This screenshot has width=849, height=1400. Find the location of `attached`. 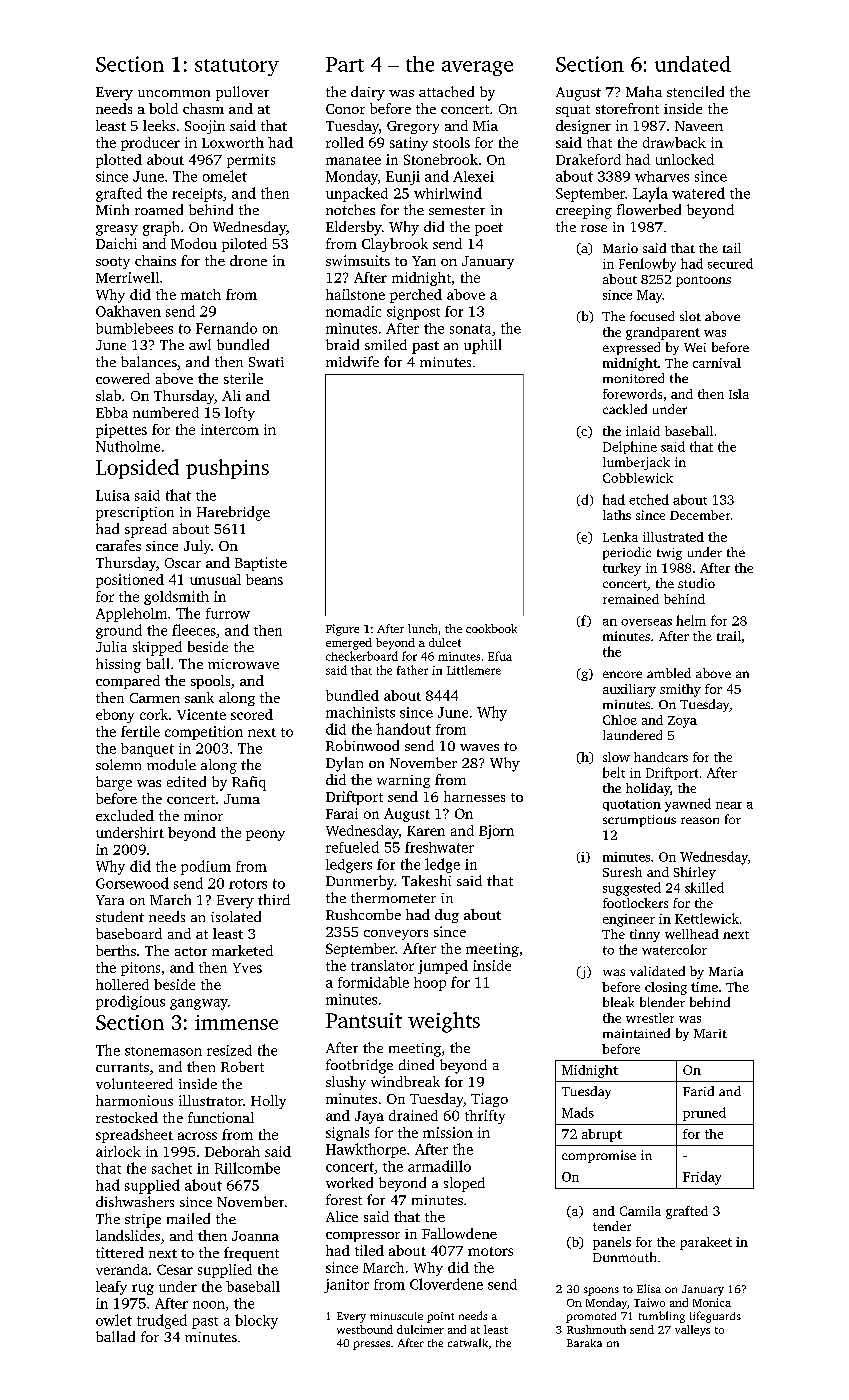

attached is located at coordinates (446, 91).
